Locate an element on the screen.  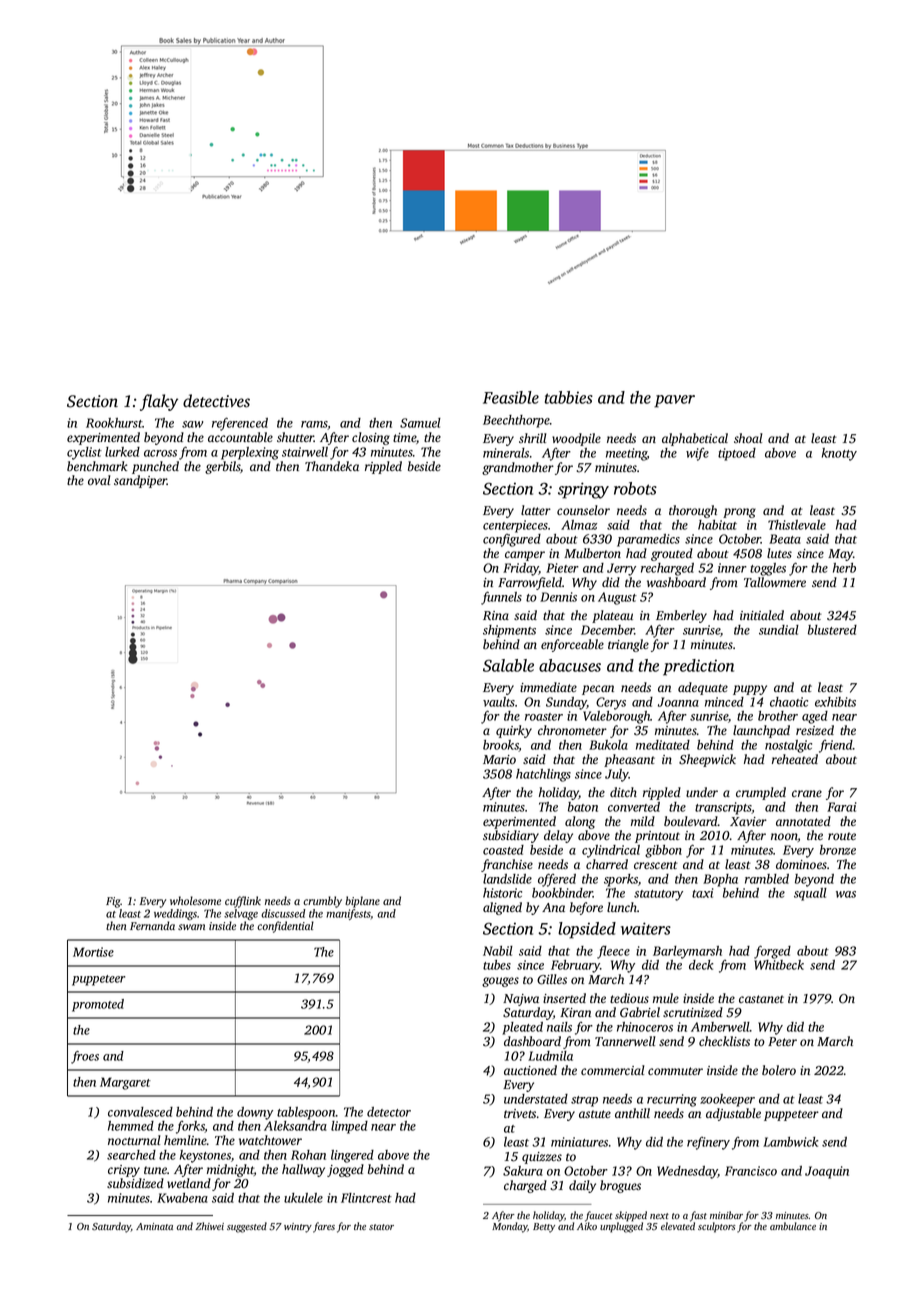
pleated is located at coordinates (522, 1028).
